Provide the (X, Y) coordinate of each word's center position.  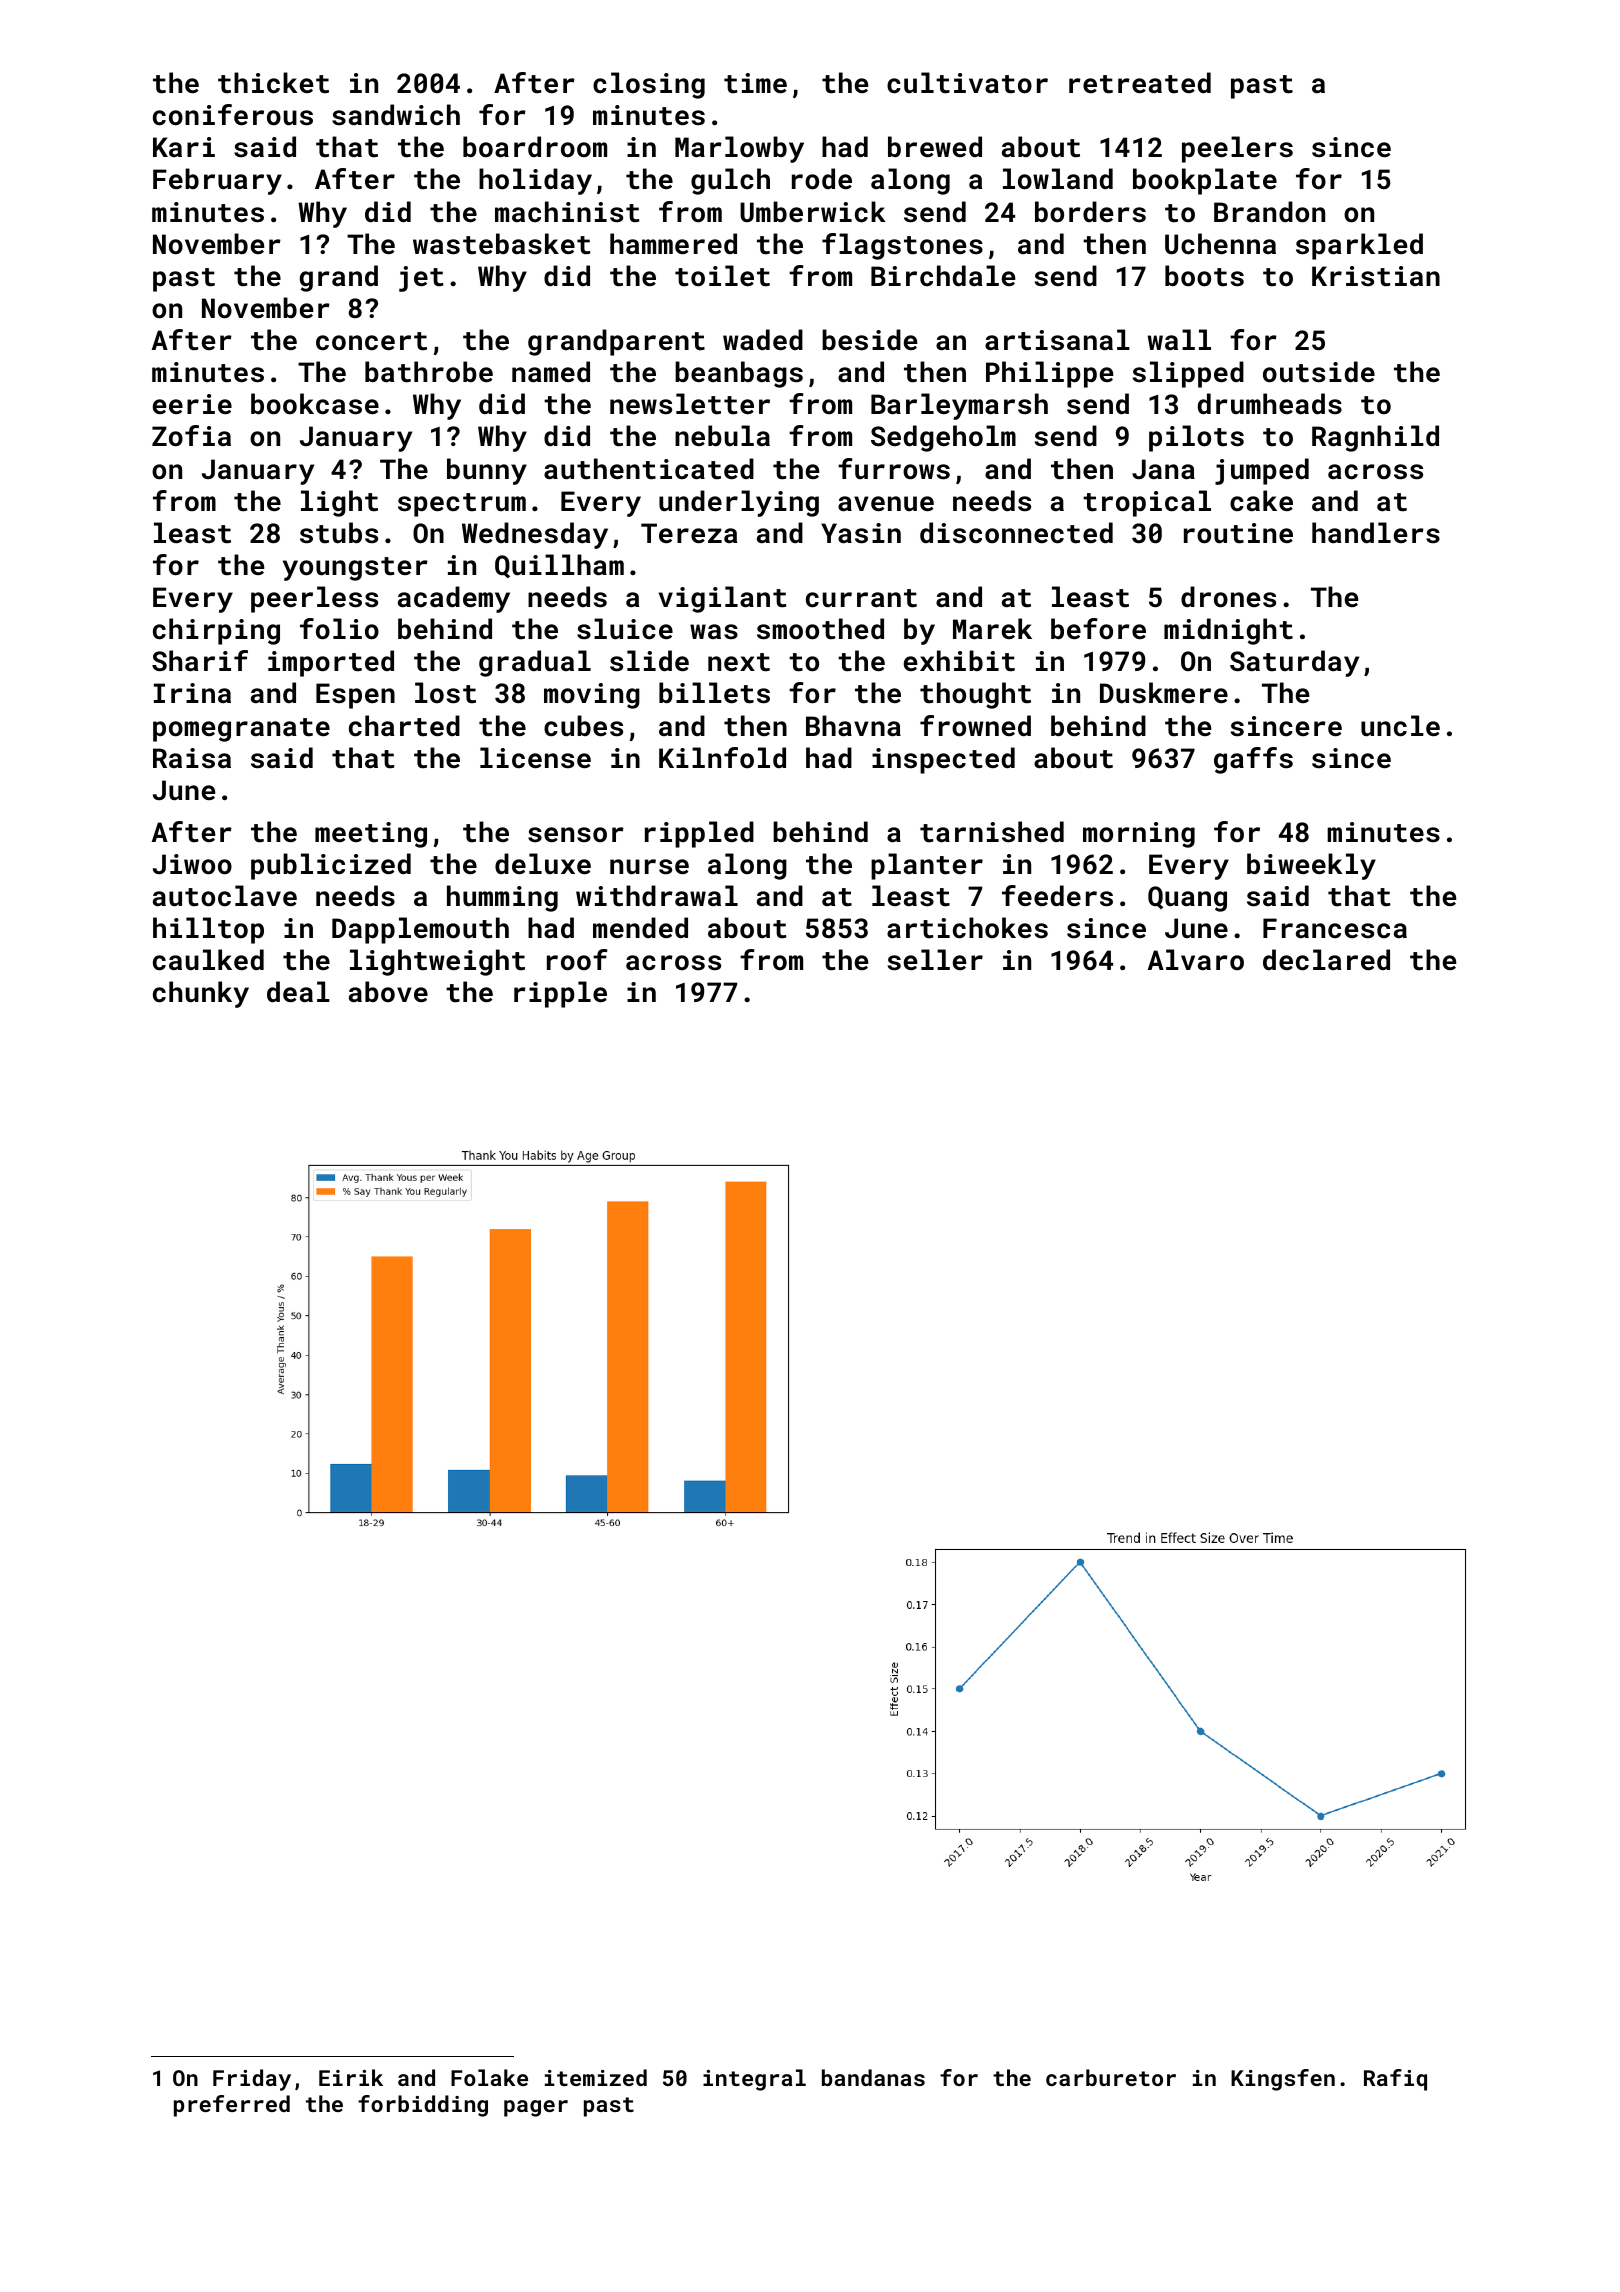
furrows (894, 469)
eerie (192, 404)
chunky (201, 994)
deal (298, 991)
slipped (1188, 374)
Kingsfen (1283, 2080)
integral (754, 2080)
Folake (489, 2077)
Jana (1163, 469)
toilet (722, 276)
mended (640, 927)
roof (577, 960)
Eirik (351, 2077)
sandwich (396, 115)
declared (1326, 960)
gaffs (1253, 760)
